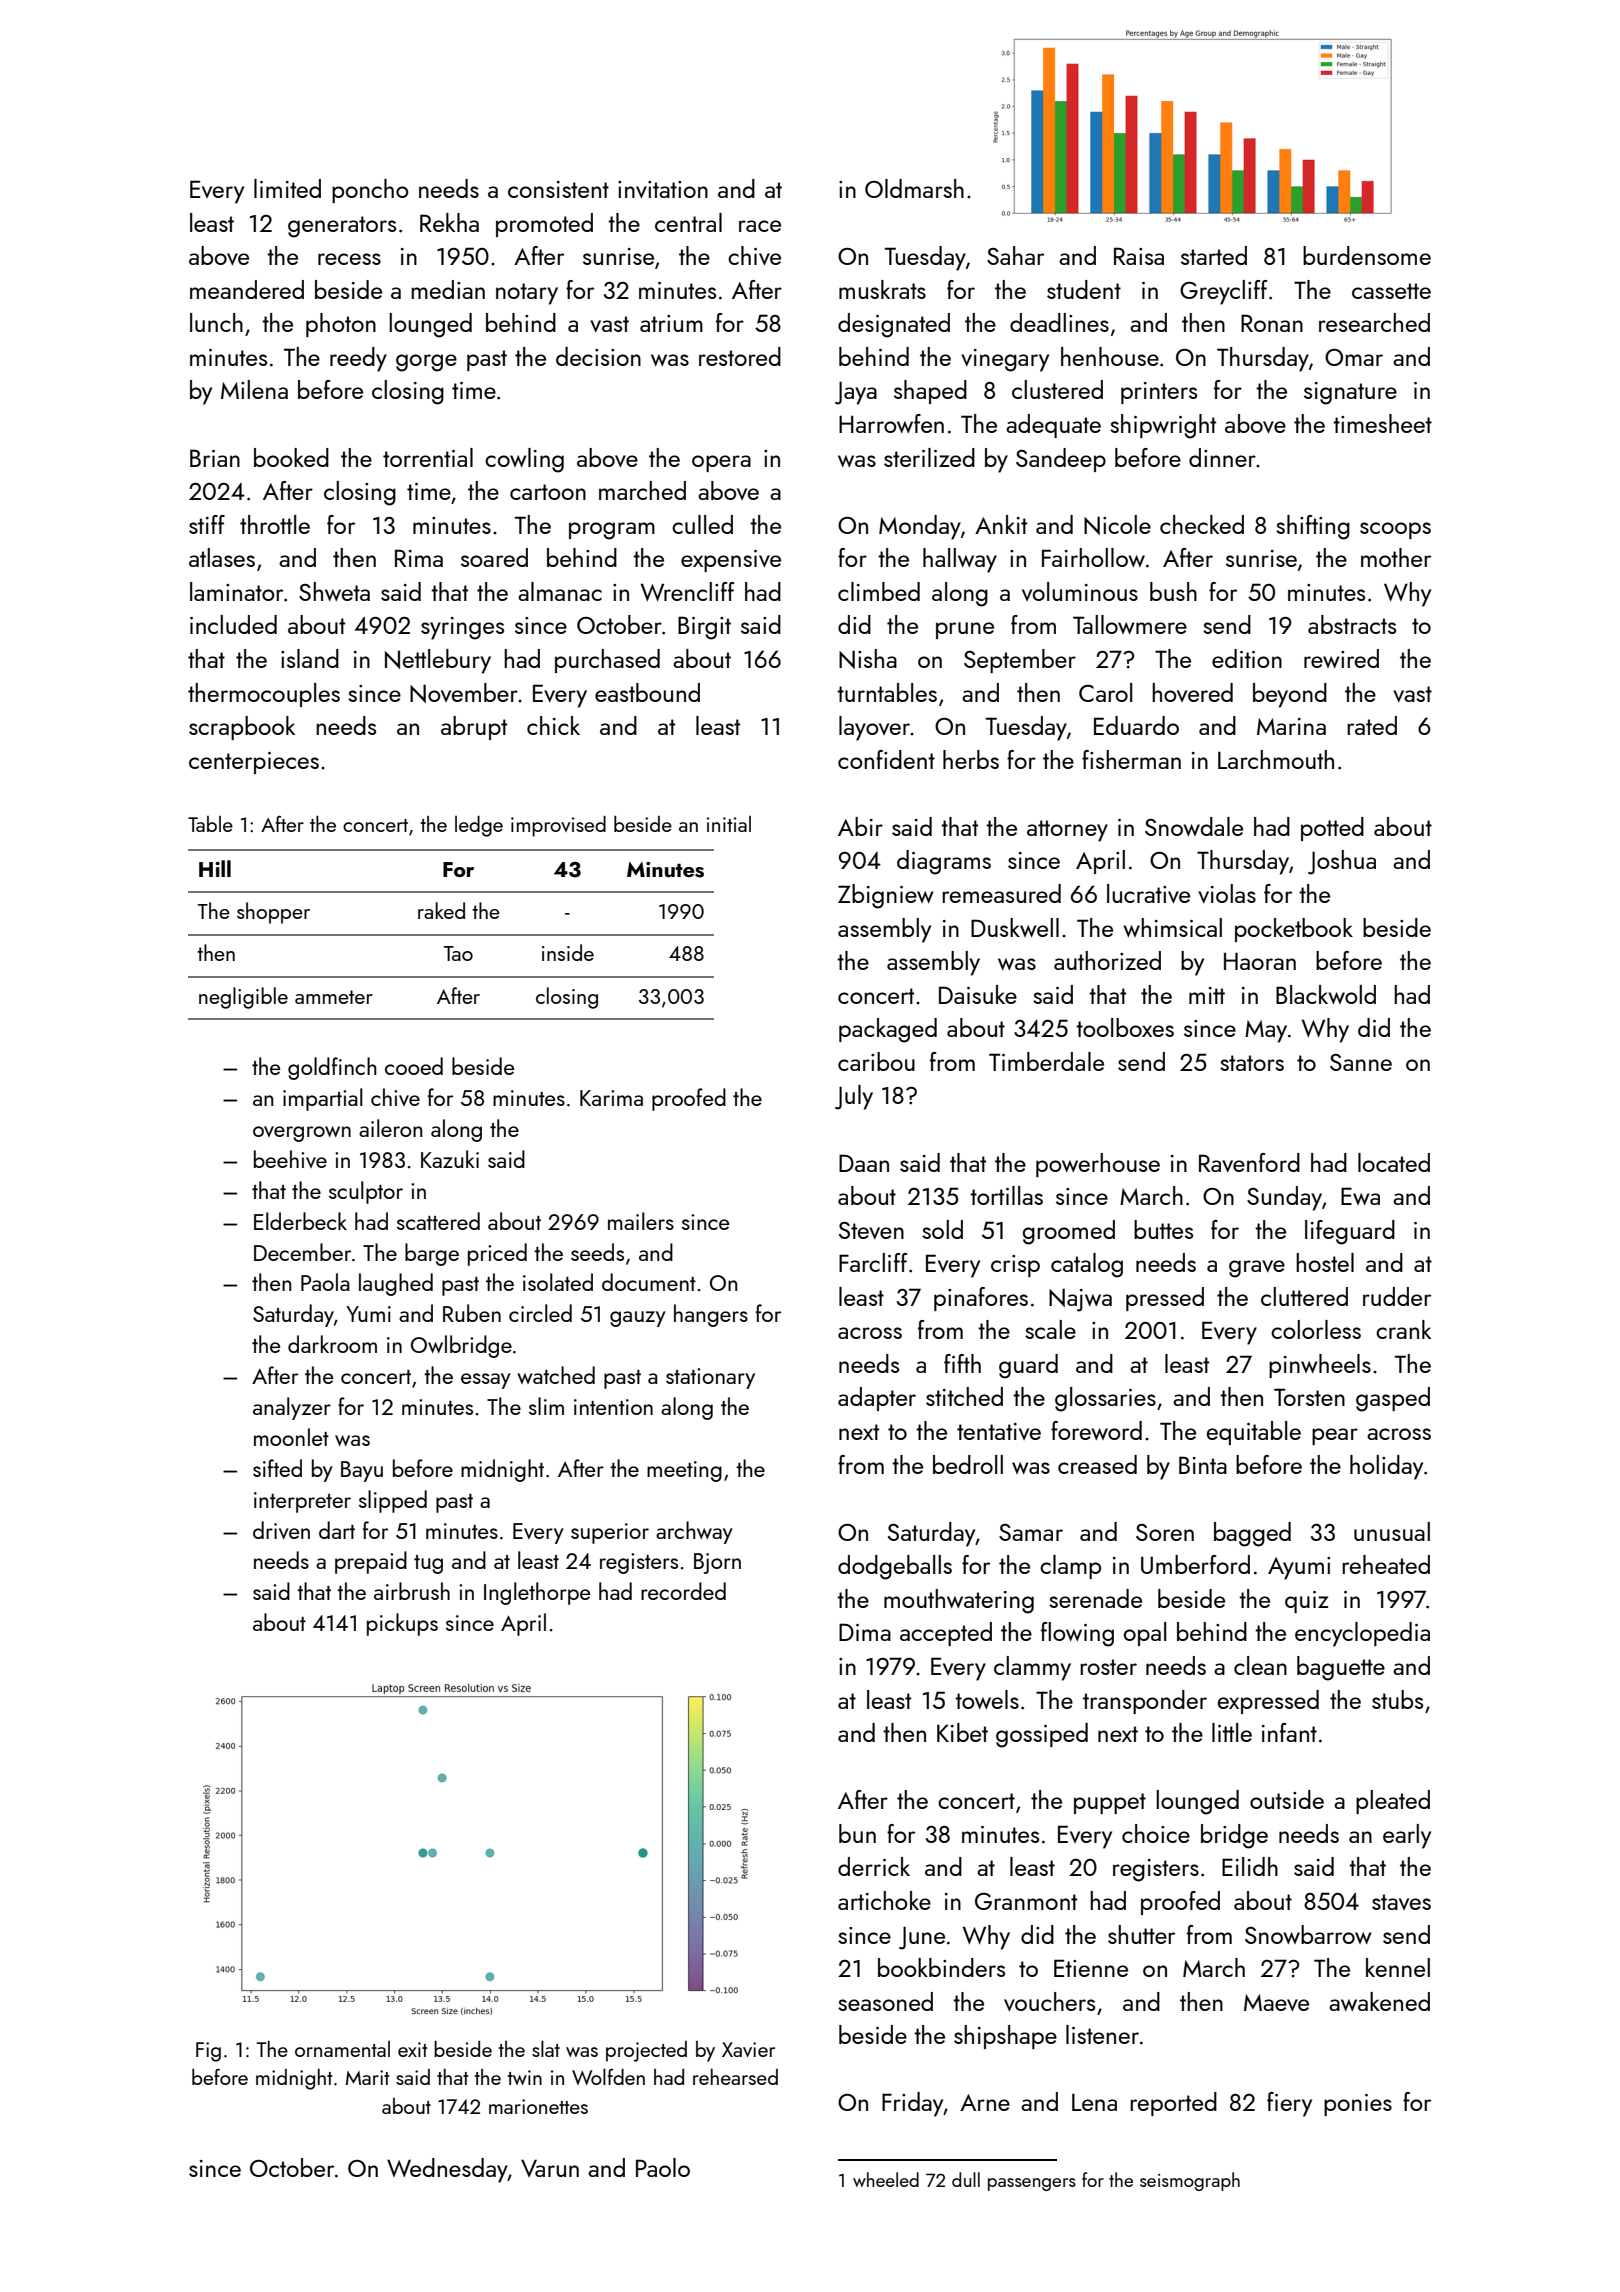  Describe the element at coordinates (428, 457) in the page. I see `torrential` at that location.
